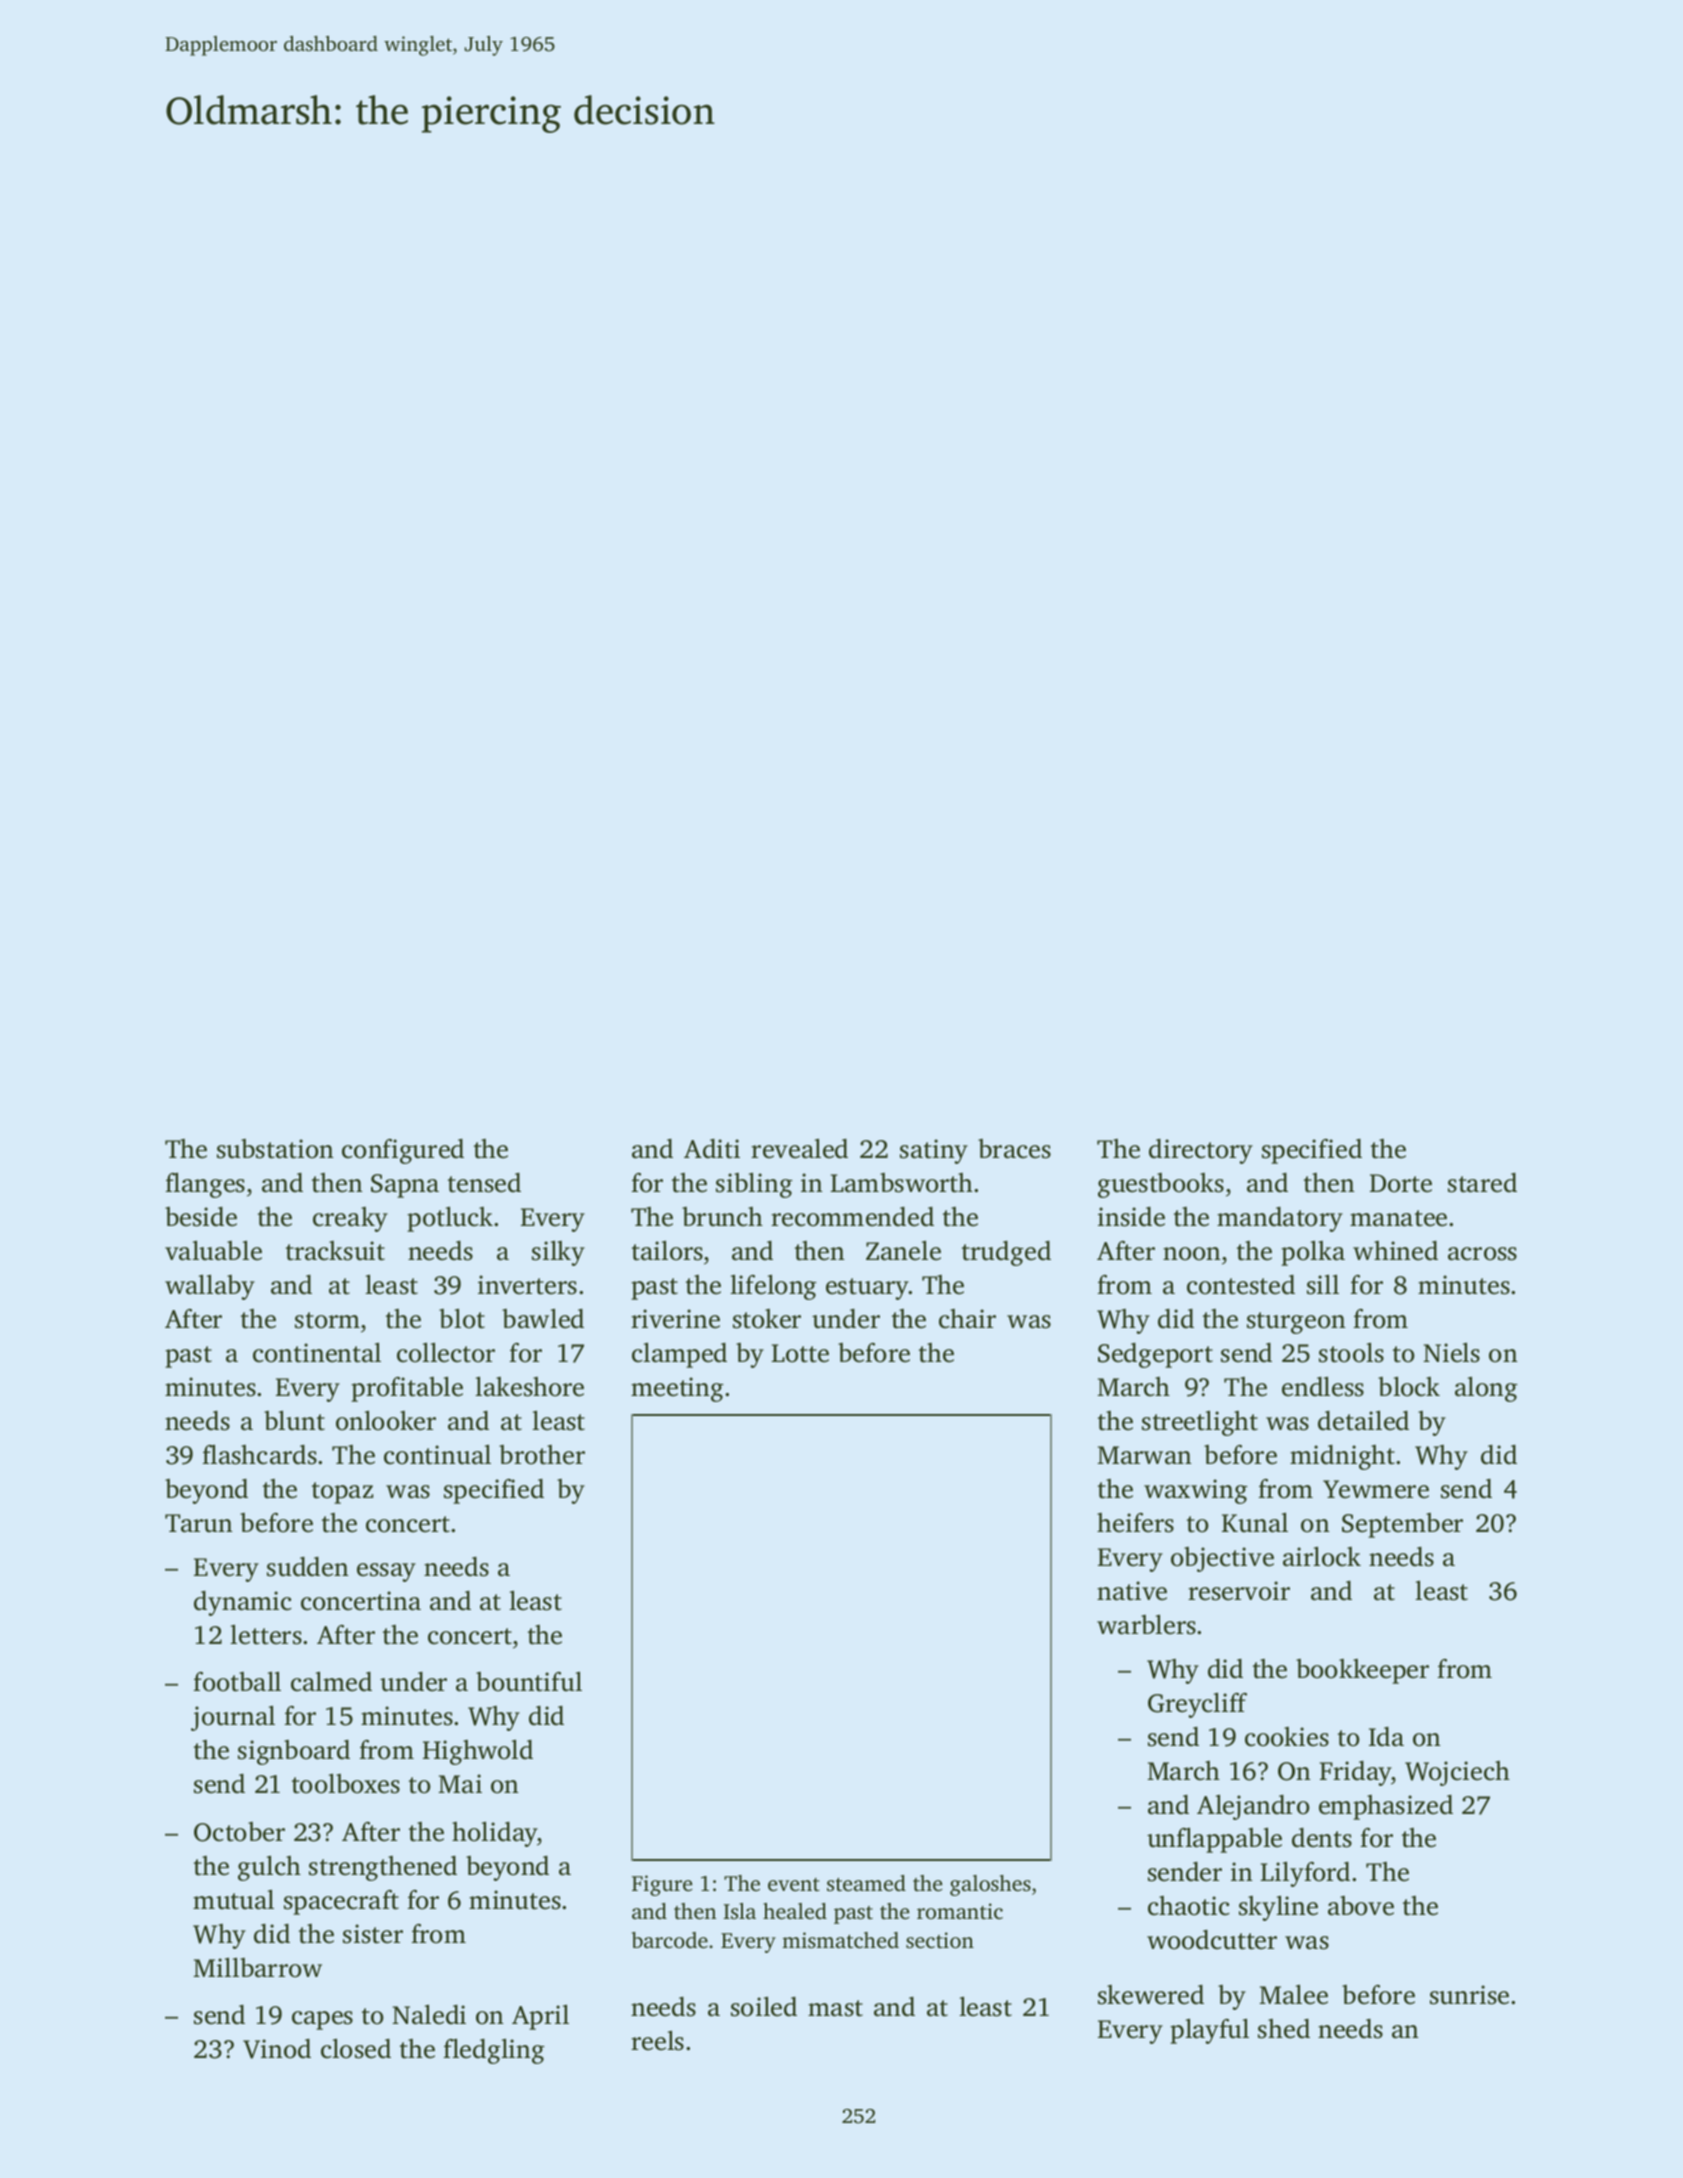 Image resolution: width=1683 pixels, height=2178 pixels. What do you see at coordinates (1132, 1591) in the screenshot?
I see `native` at bounding box center [1132, 1591].
